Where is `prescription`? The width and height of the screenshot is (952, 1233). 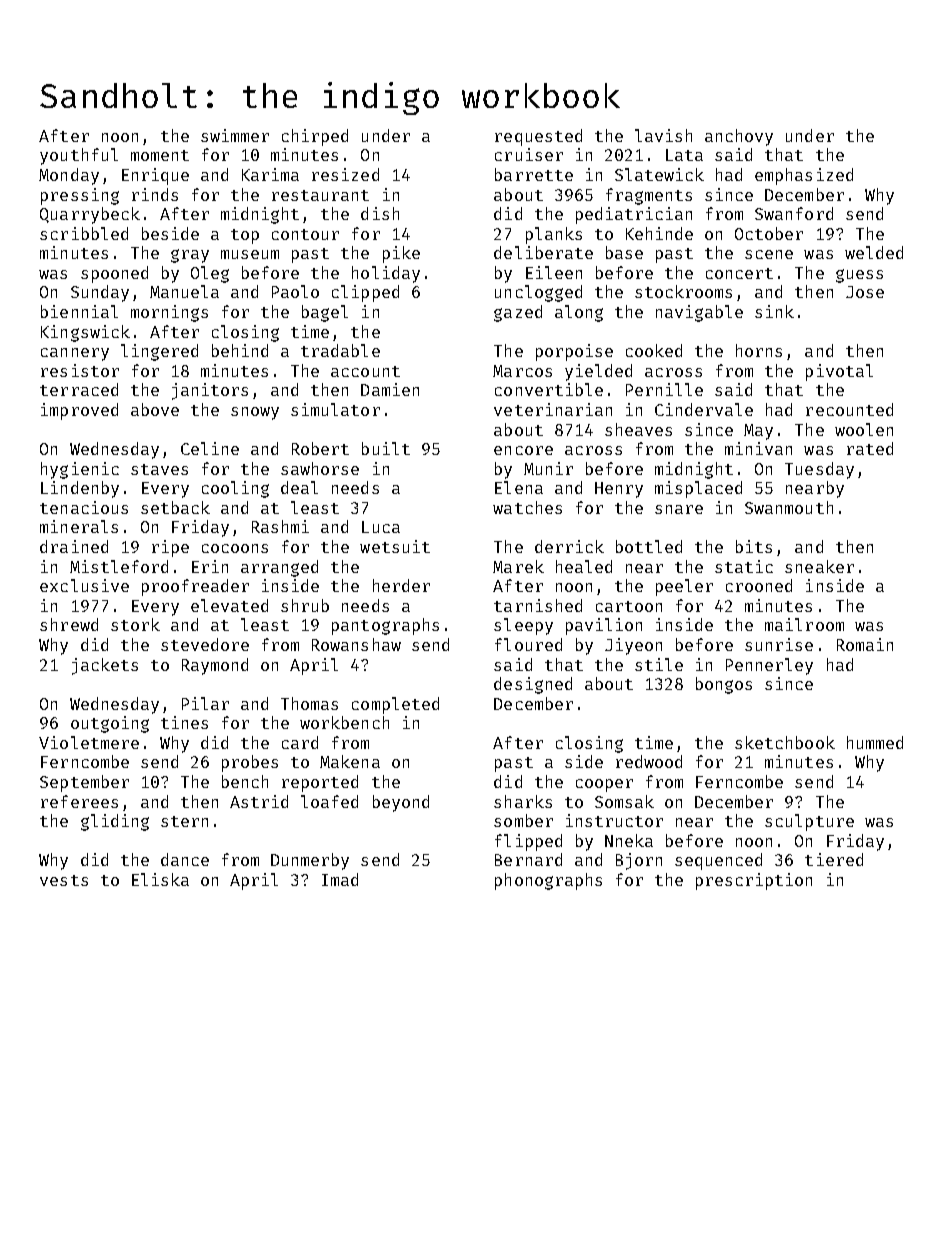 prescription is located at coordinates (754, 881).
